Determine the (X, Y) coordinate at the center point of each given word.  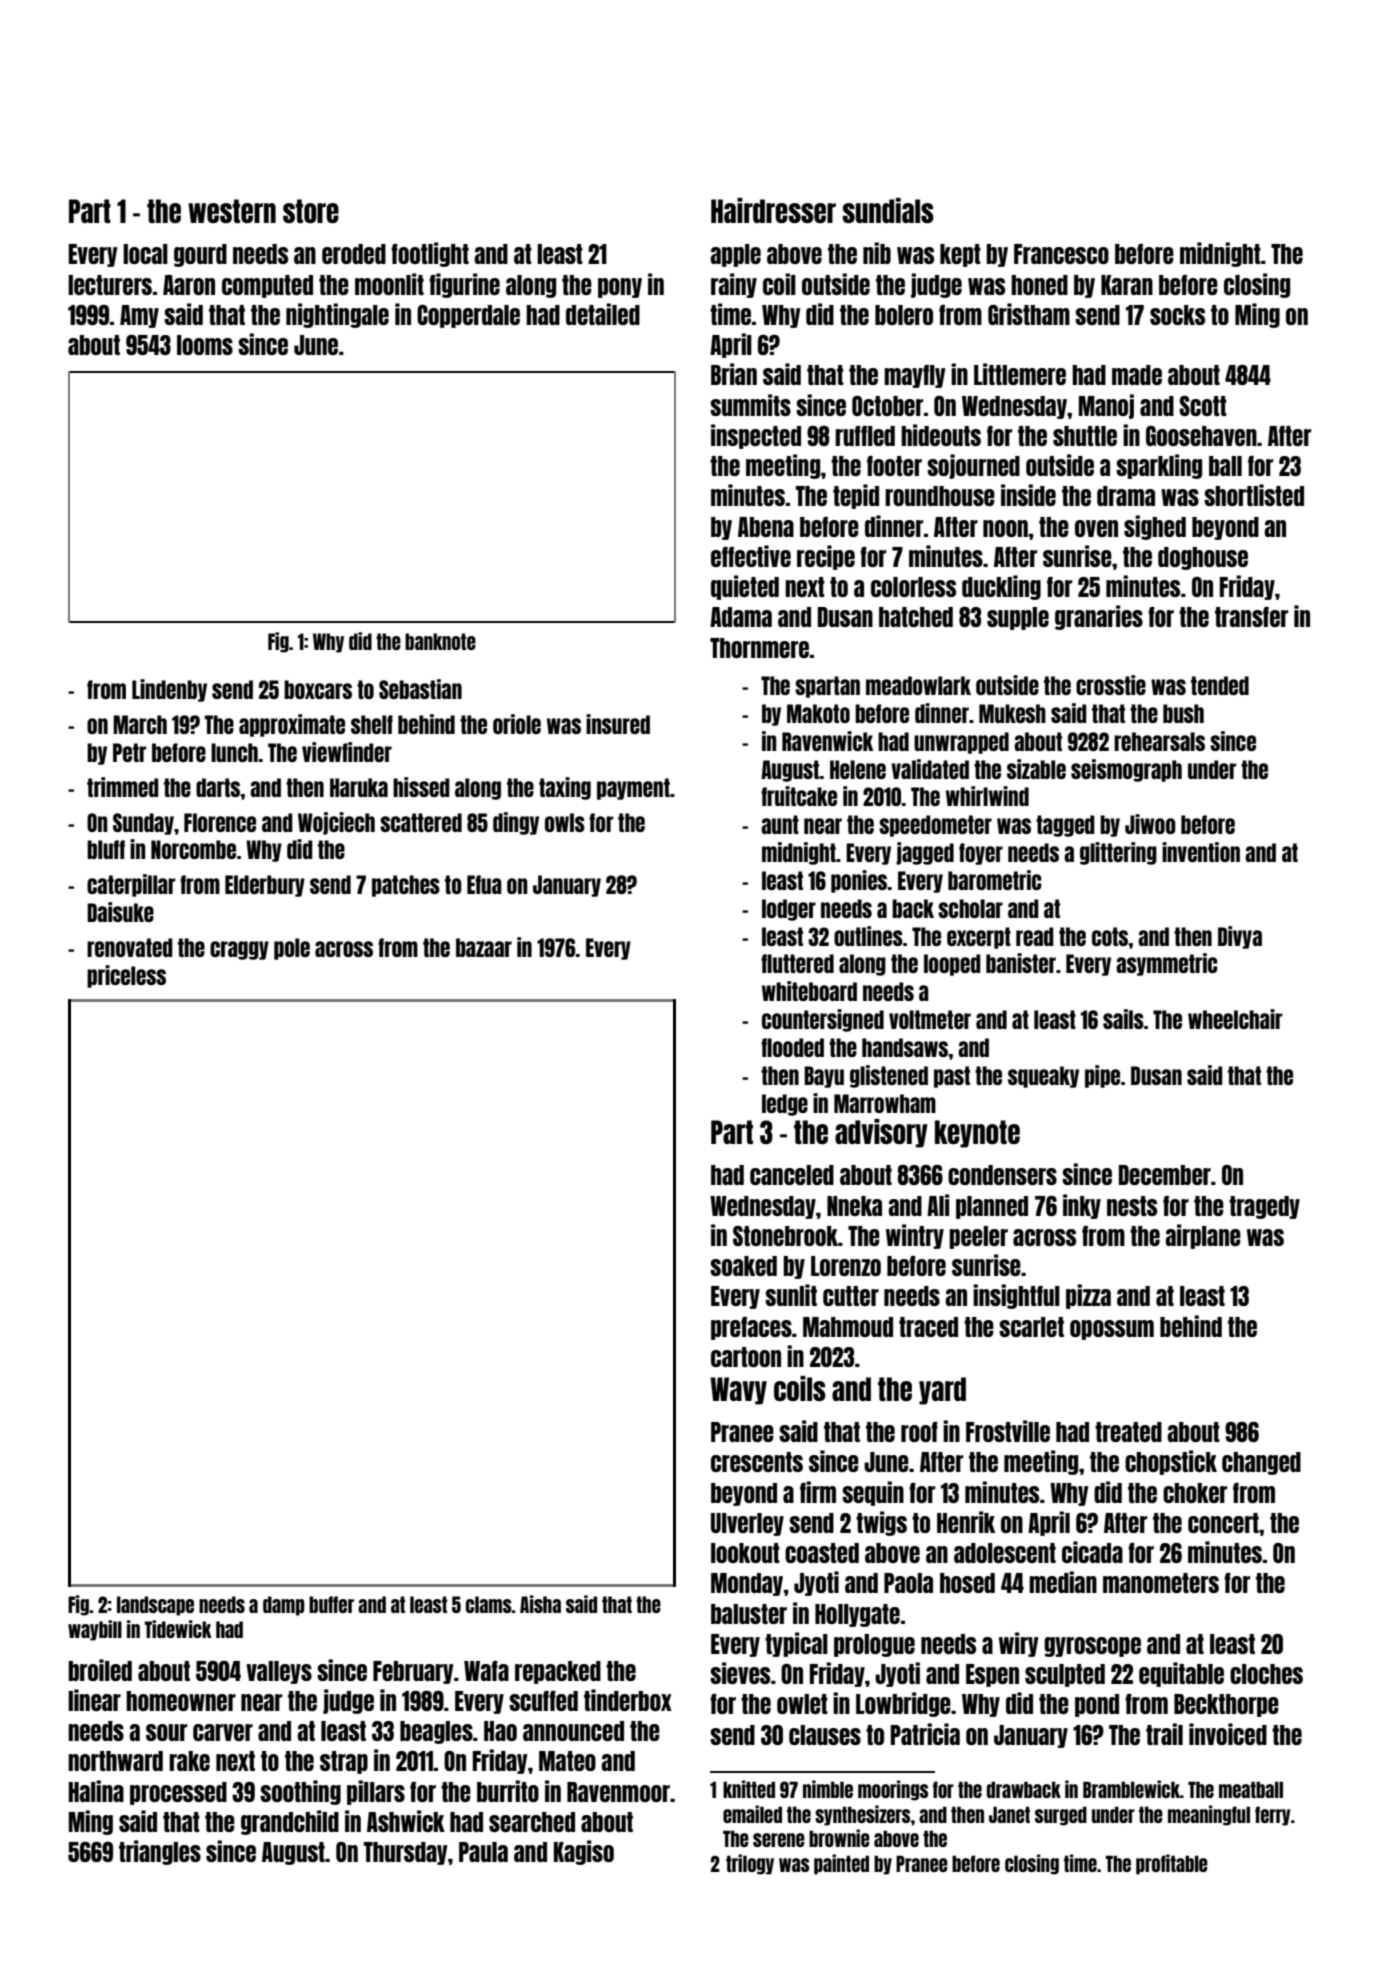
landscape (155, 1606)
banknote (440, 641)
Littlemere (1020, 374)
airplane (1203, 1236)
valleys (279, 1672)
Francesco (1061, 254)
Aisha (540, 1604)
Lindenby (169, 690)
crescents (757, 1462)
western (232, 211)
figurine (464, 285)
